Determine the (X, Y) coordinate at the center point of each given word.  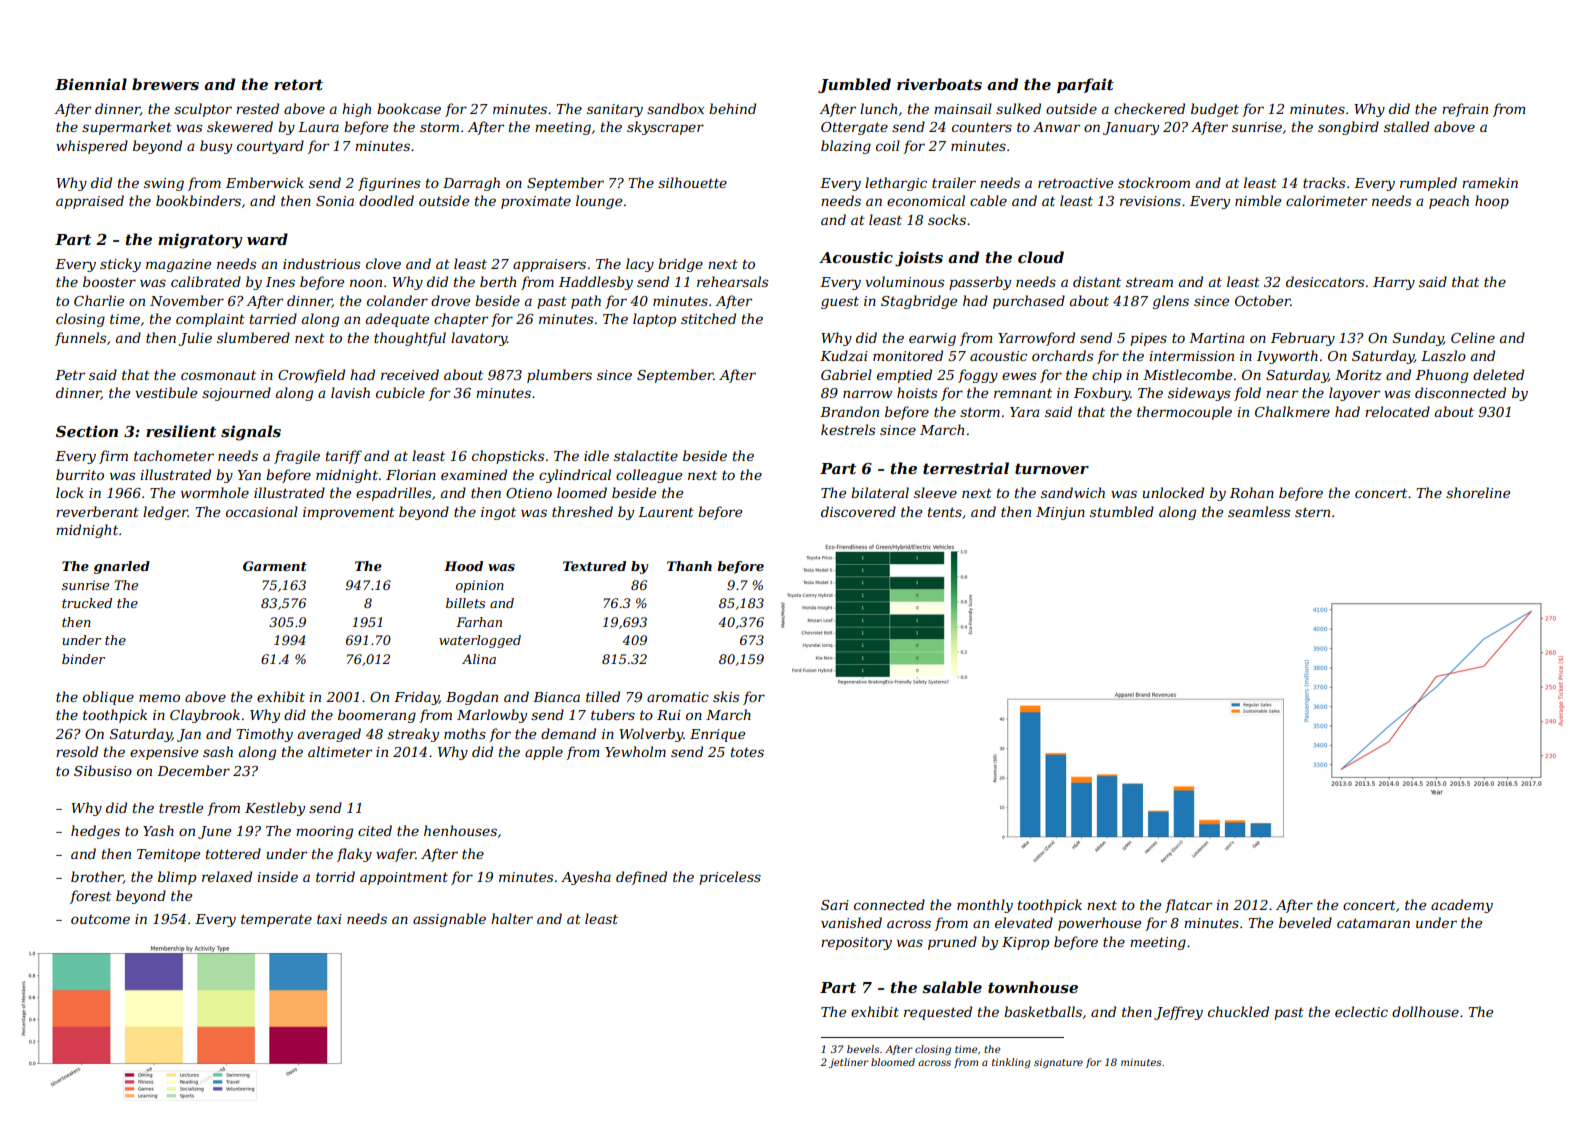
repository (856, 943)
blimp (177, 878)
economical (926, 200)
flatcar (1188, 906)
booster (109, 281)
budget (1215, 110)
